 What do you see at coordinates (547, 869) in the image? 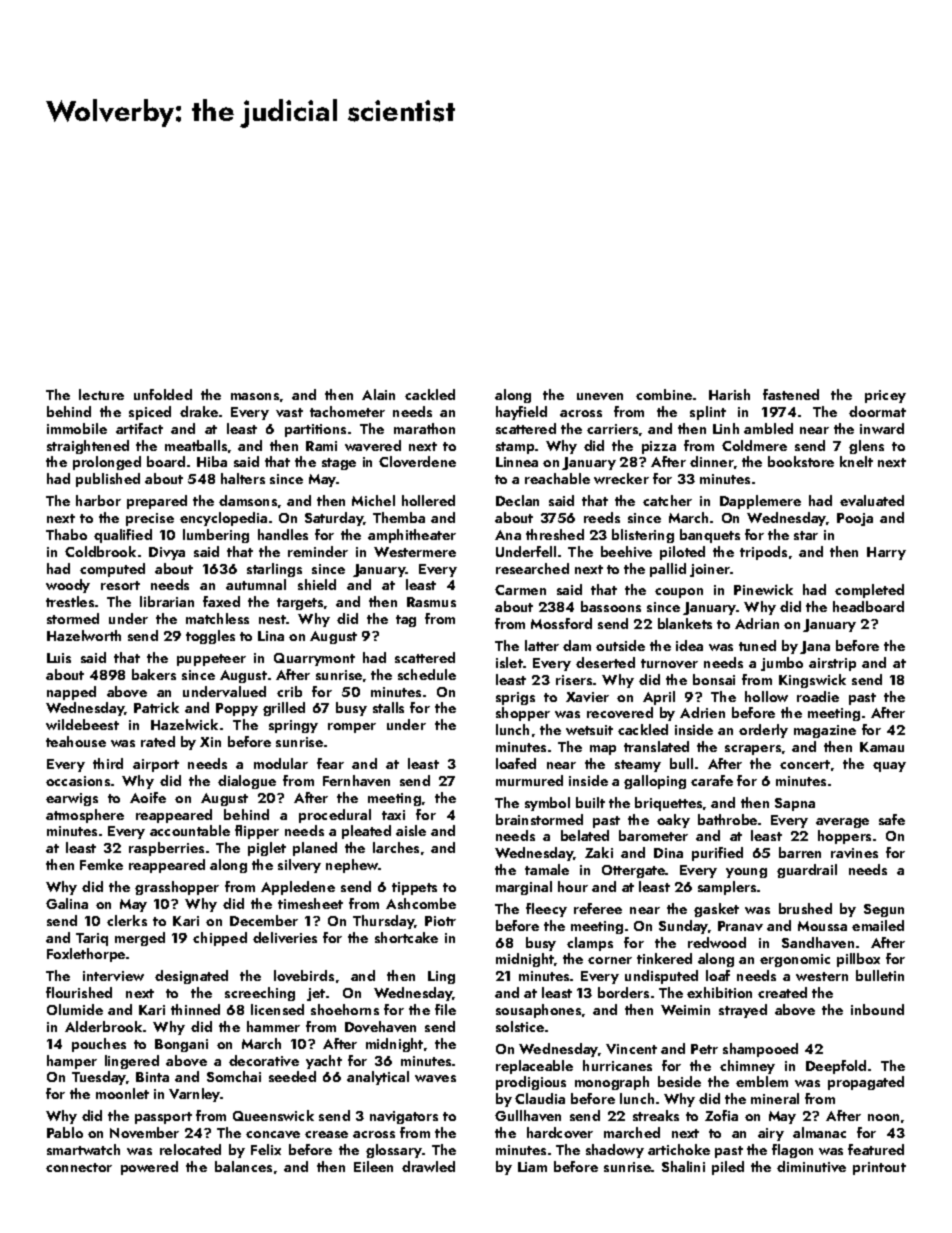
I see `tamale` at bounding box center [547, 869].
